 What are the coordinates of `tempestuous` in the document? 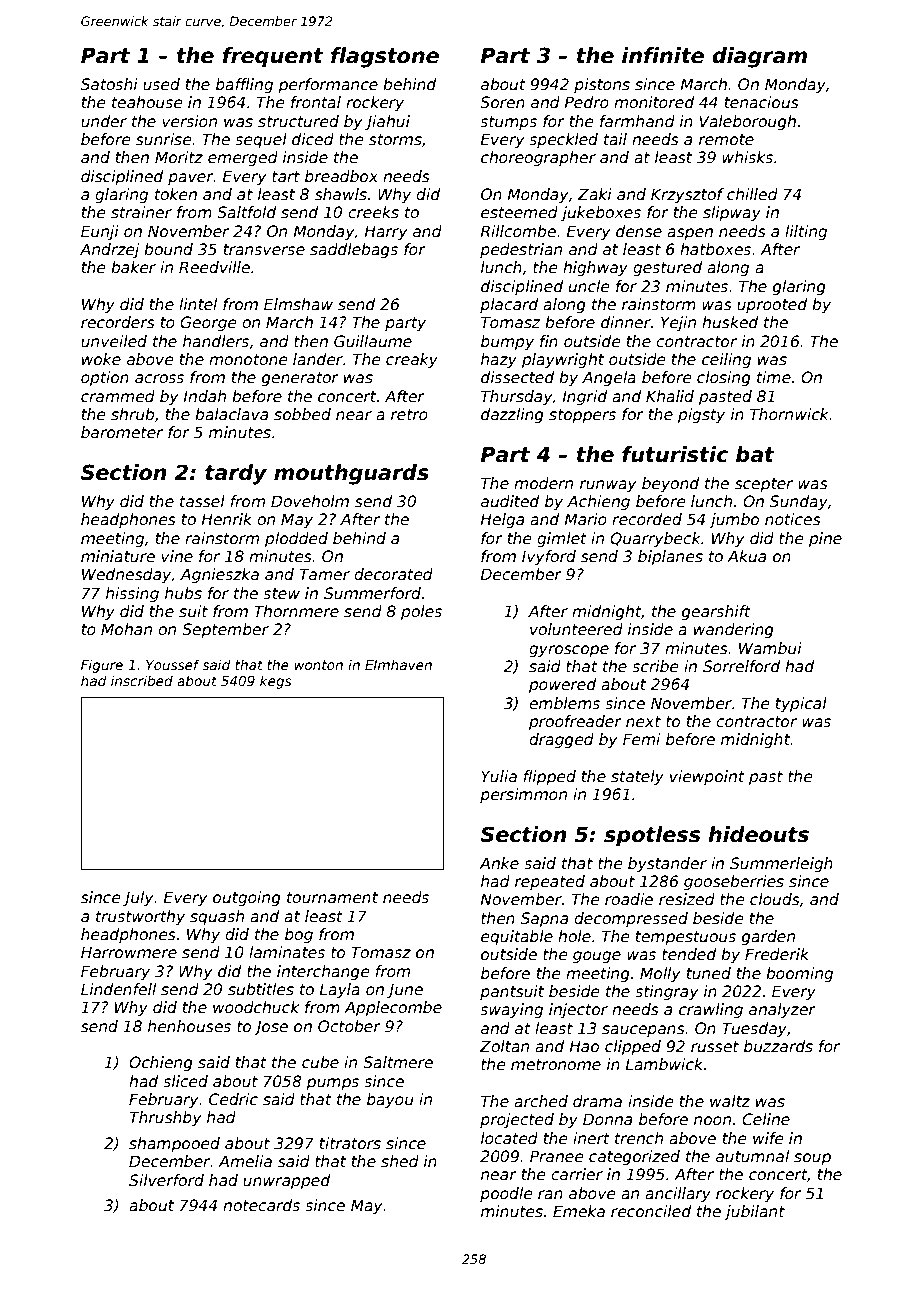 It's located at (686, 938).
